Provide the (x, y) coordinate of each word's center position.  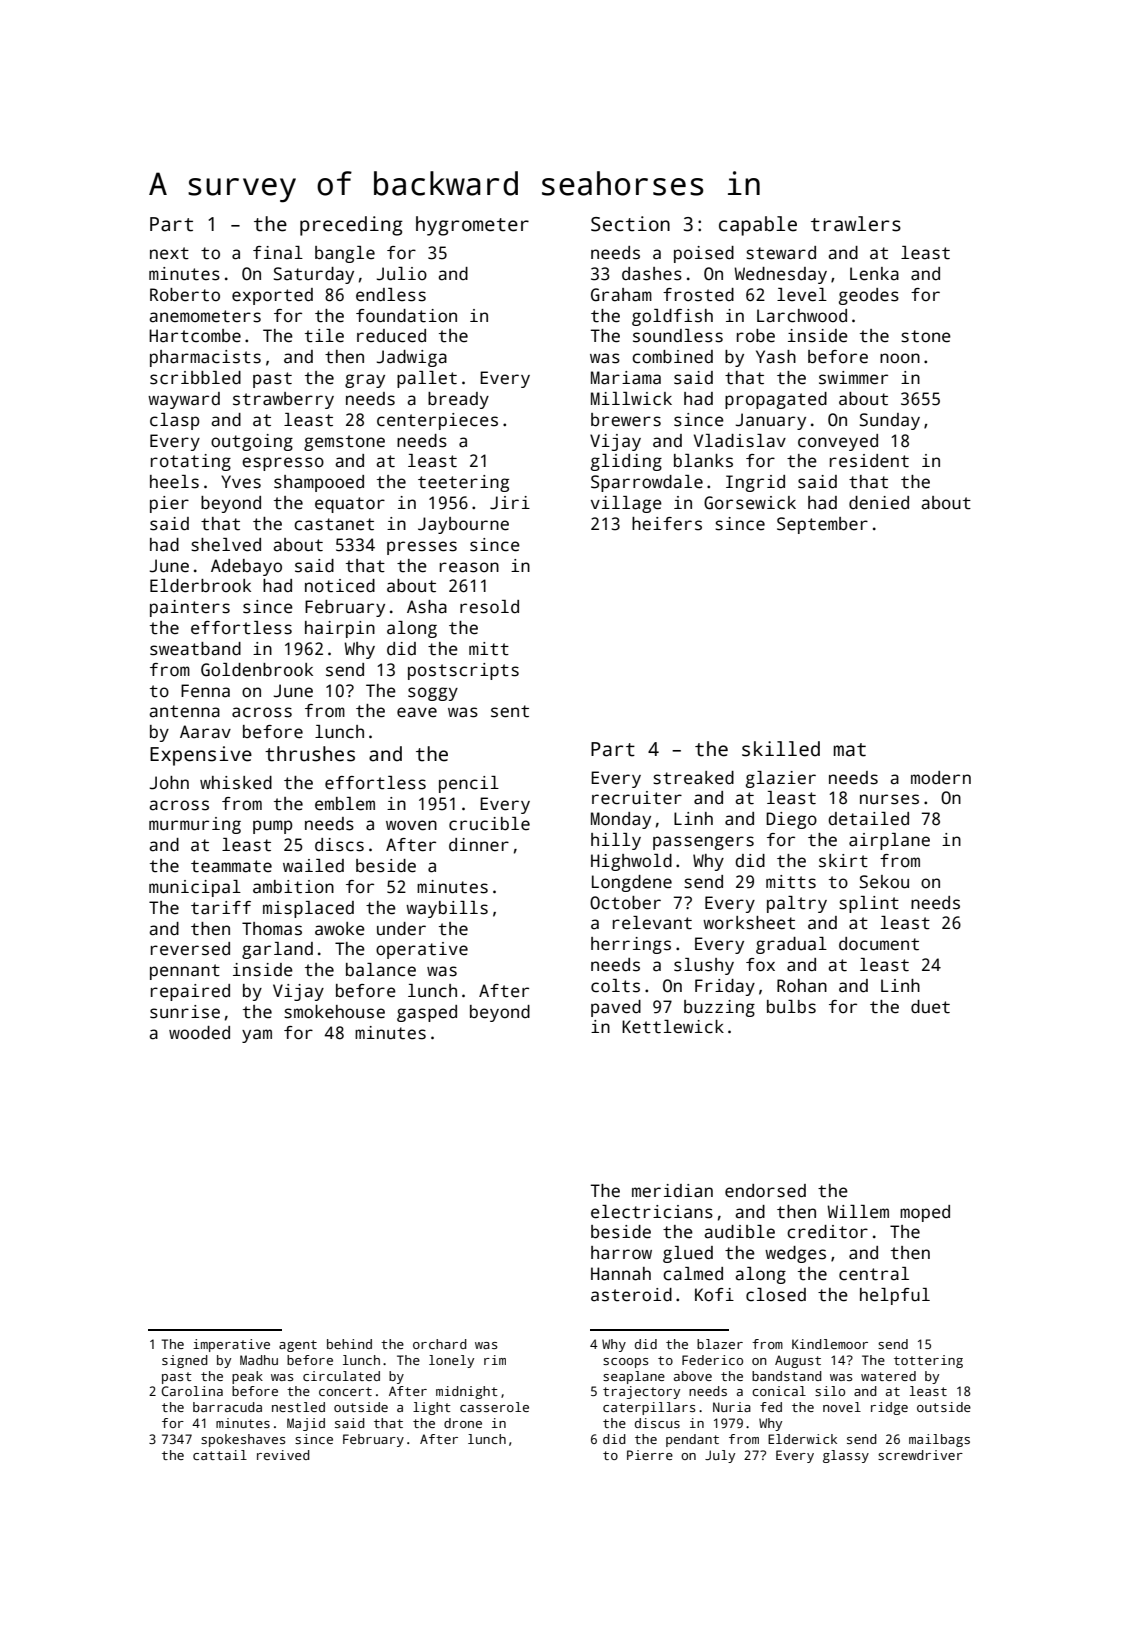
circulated (341, 1376)
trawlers (856, 224)
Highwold (631, 862)
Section (630, 224)
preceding (351, 226)
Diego (791, 820)
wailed (313, 866)
